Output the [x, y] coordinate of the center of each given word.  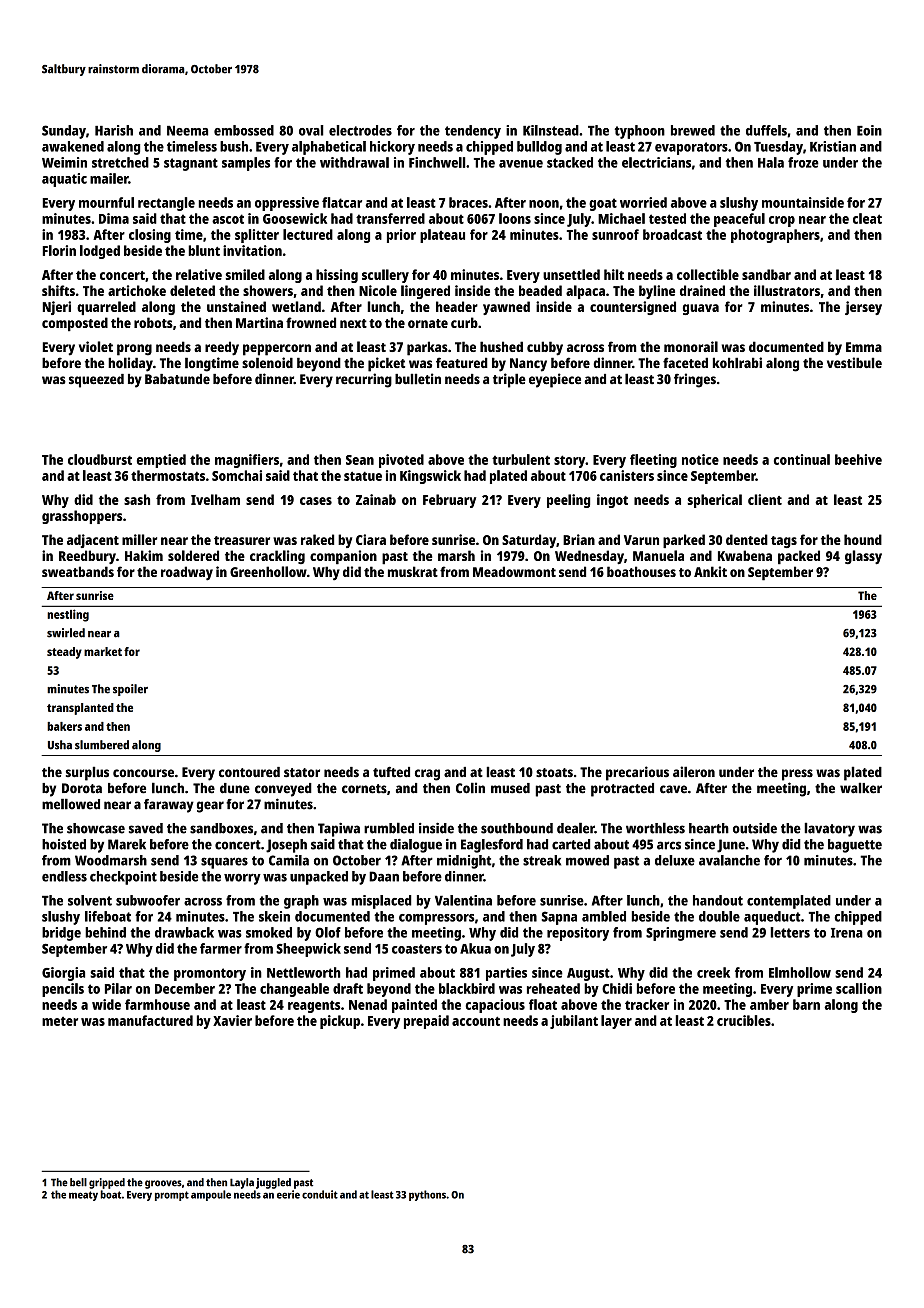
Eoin [869, 130]
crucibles [744, 1020]
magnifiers [247, 461]
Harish [114, 130]
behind [105, 932]
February [449, 501]
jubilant [574, 1022]
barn [806, 1004]
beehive [858, 459]
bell [78, 1182]
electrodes [360, 130]
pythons [427, 1195]
